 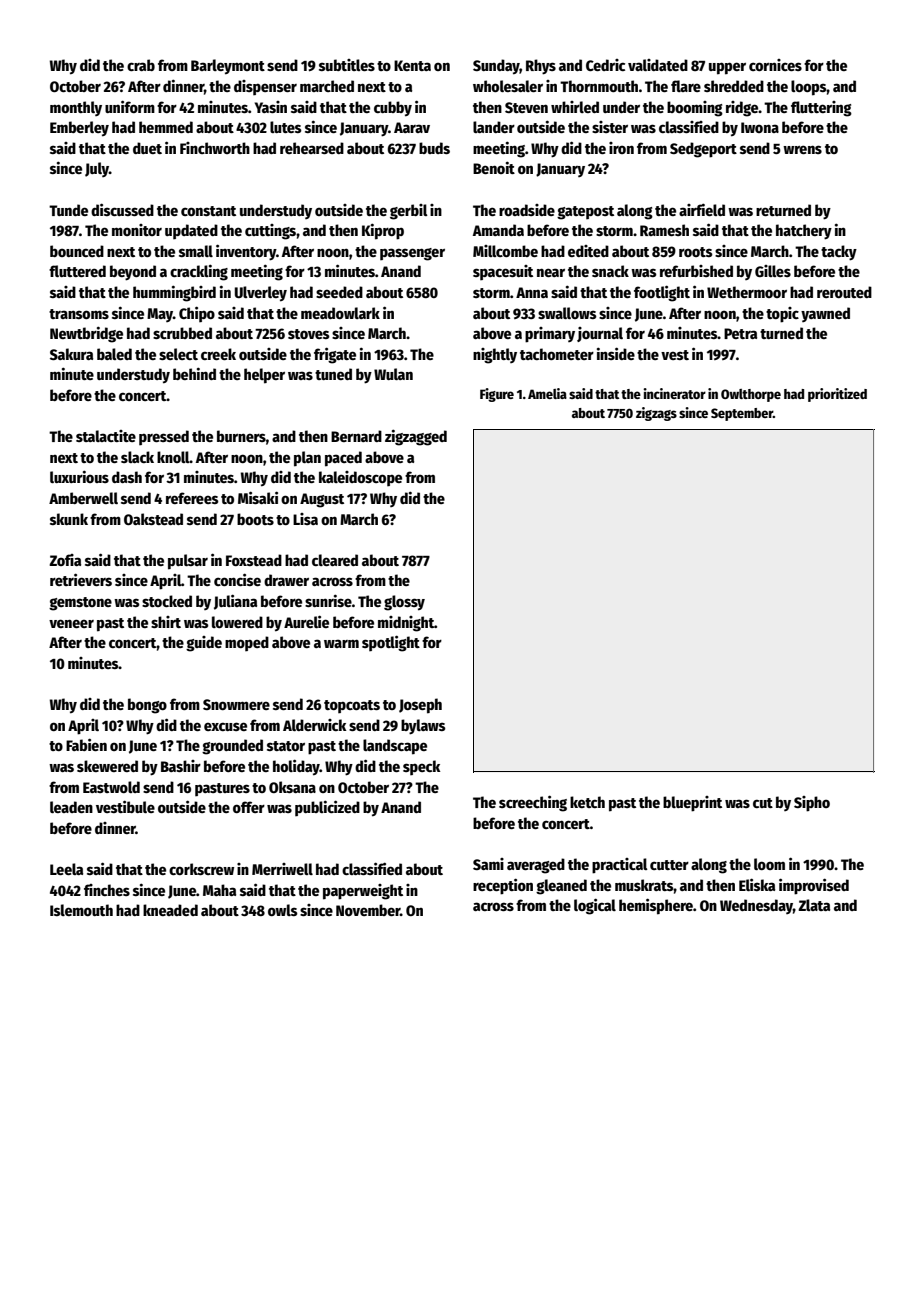 I want to click on small, so click(x=196, y=251).
